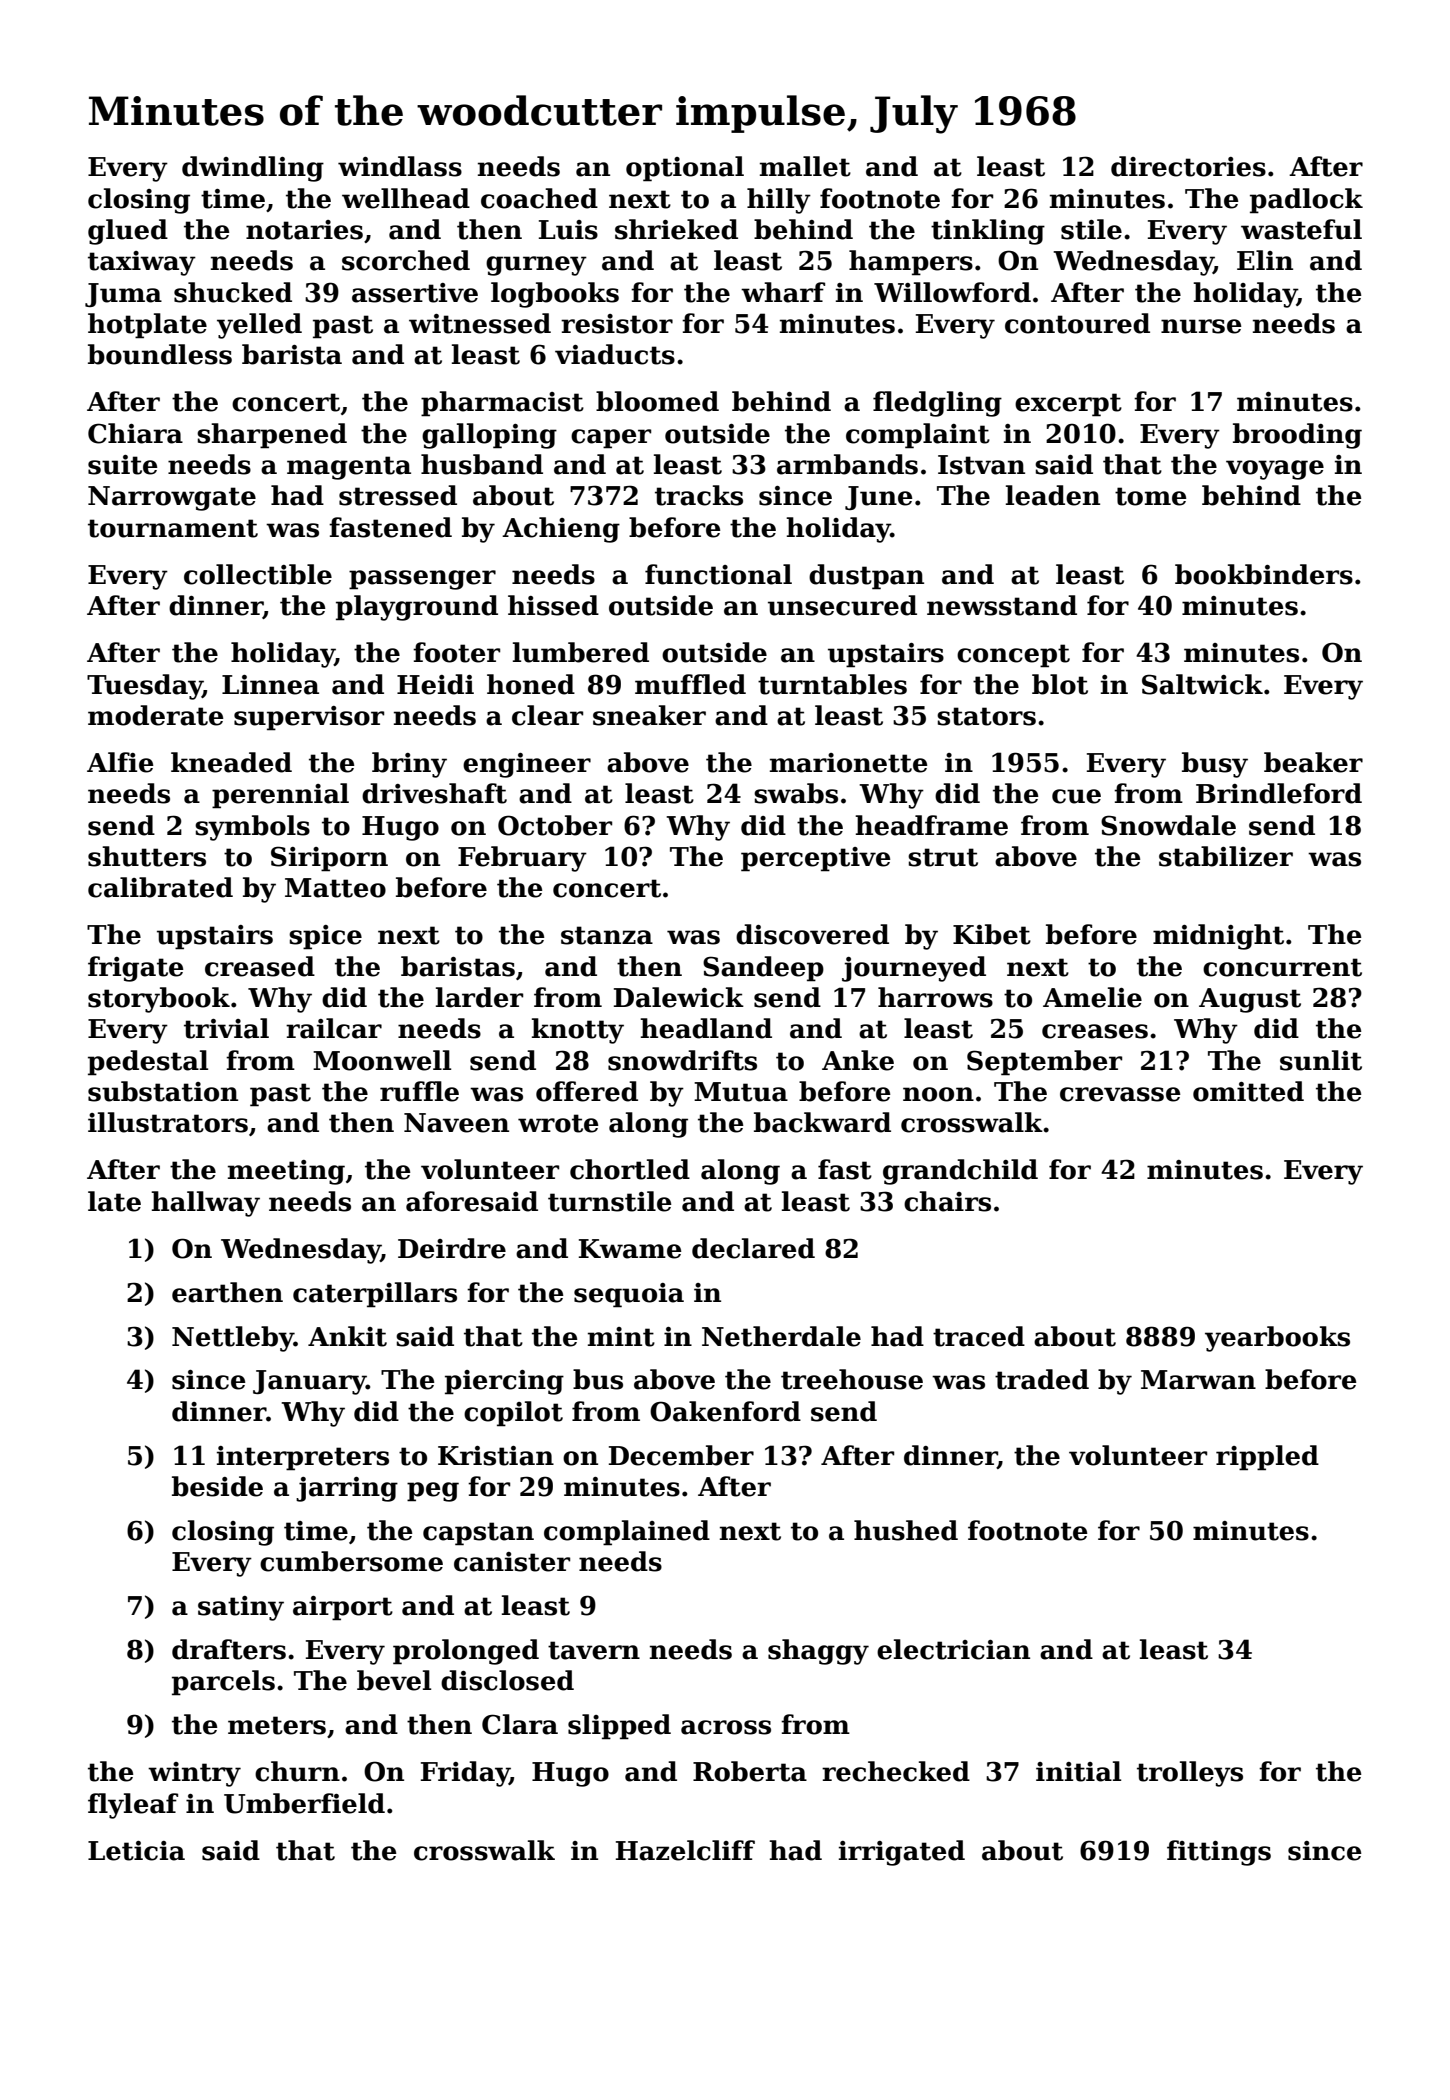  Describe the element at coordinates (335, 888) in the screenshot. I see `Matteo` at that location.
